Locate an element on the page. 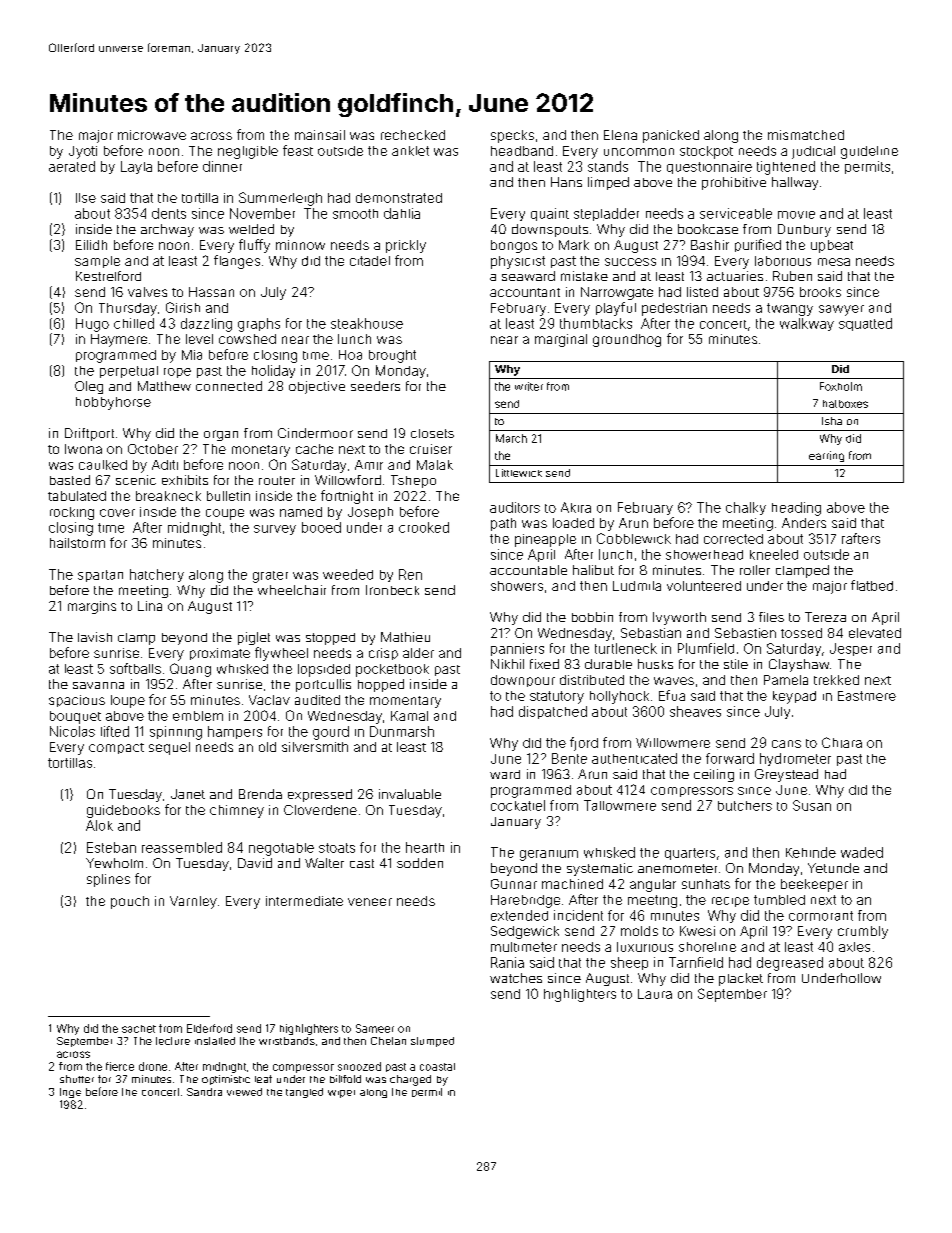 The width and height of the image is (952, 1233). roller is located at coordinates (755, 570).
